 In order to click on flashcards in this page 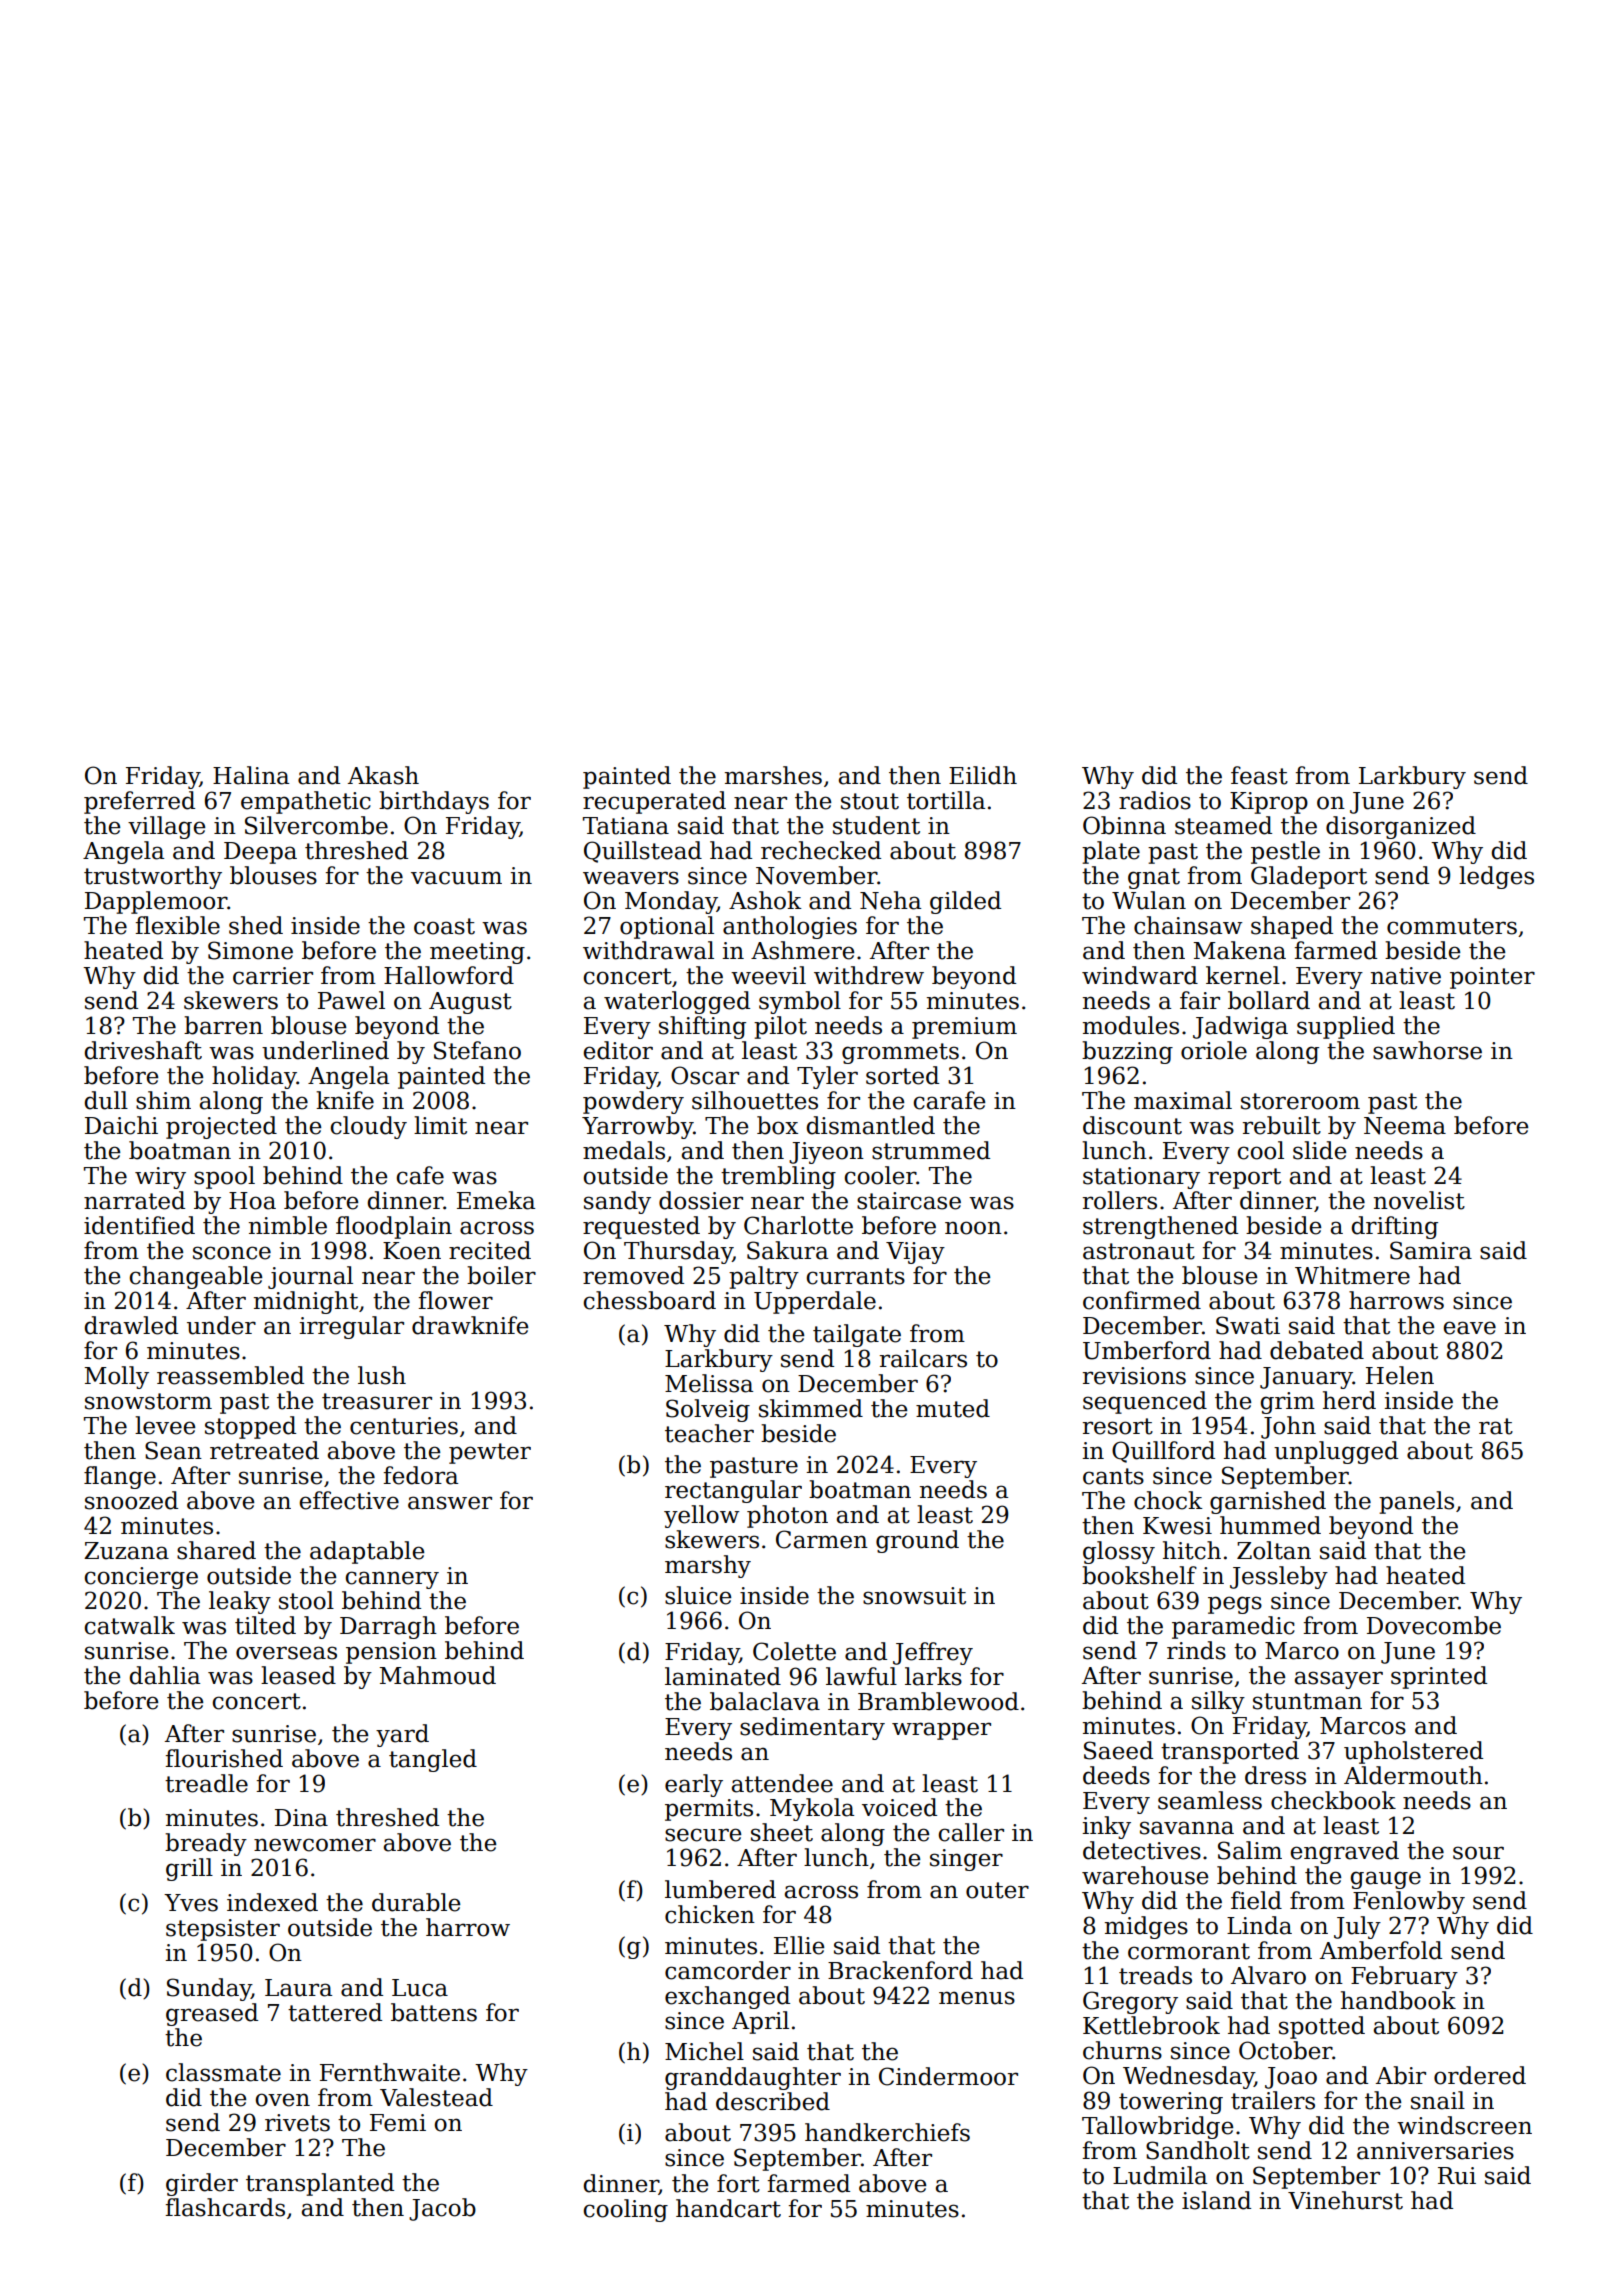, I will do `click(225, 2207)`.
